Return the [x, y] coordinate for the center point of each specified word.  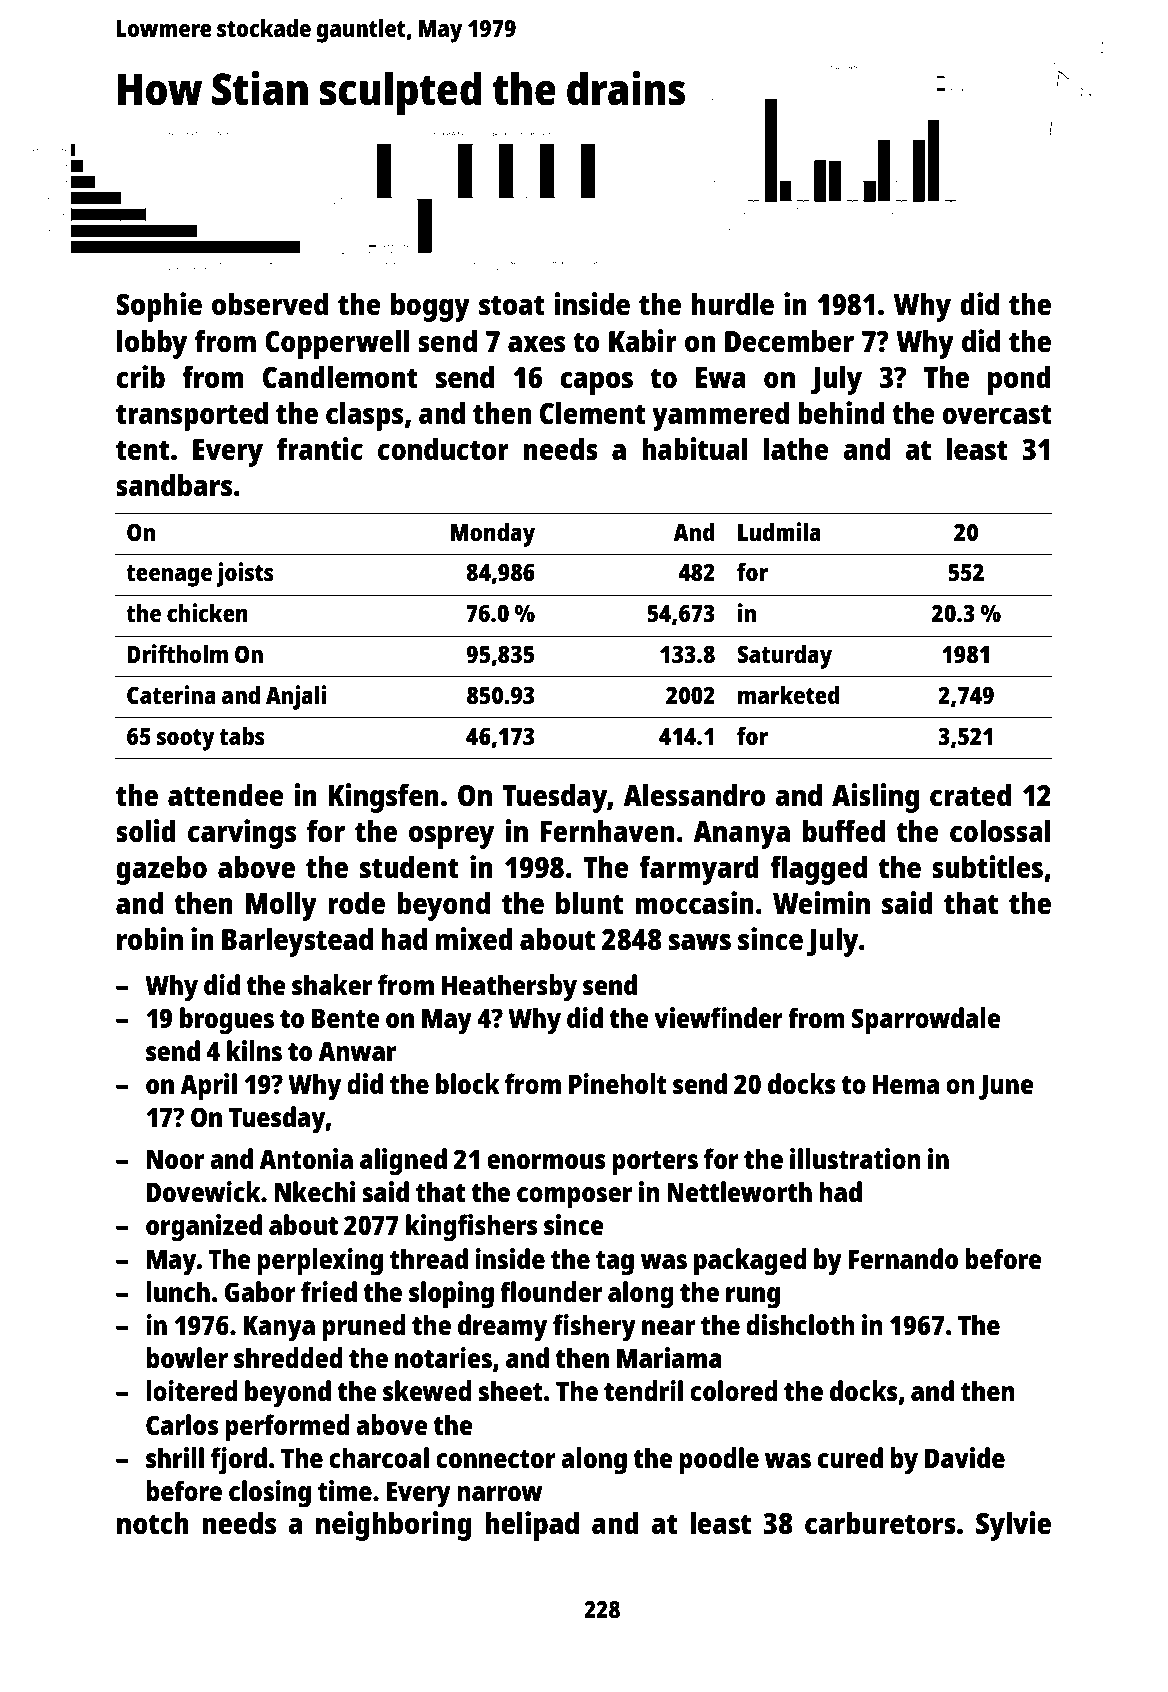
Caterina [171, 694]
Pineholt [618, 1083]
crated [970, 794]
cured [850, 1457]
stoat [512, 305]
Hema [906, 1084]
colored [734, 1390]
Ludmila [779, 531]
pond [1019, 380]
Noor [175, 1159]
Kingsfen [384, 798]
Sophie [159, 307]
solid [146, 831]
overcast [997, 414]
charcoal [379, 1457]
